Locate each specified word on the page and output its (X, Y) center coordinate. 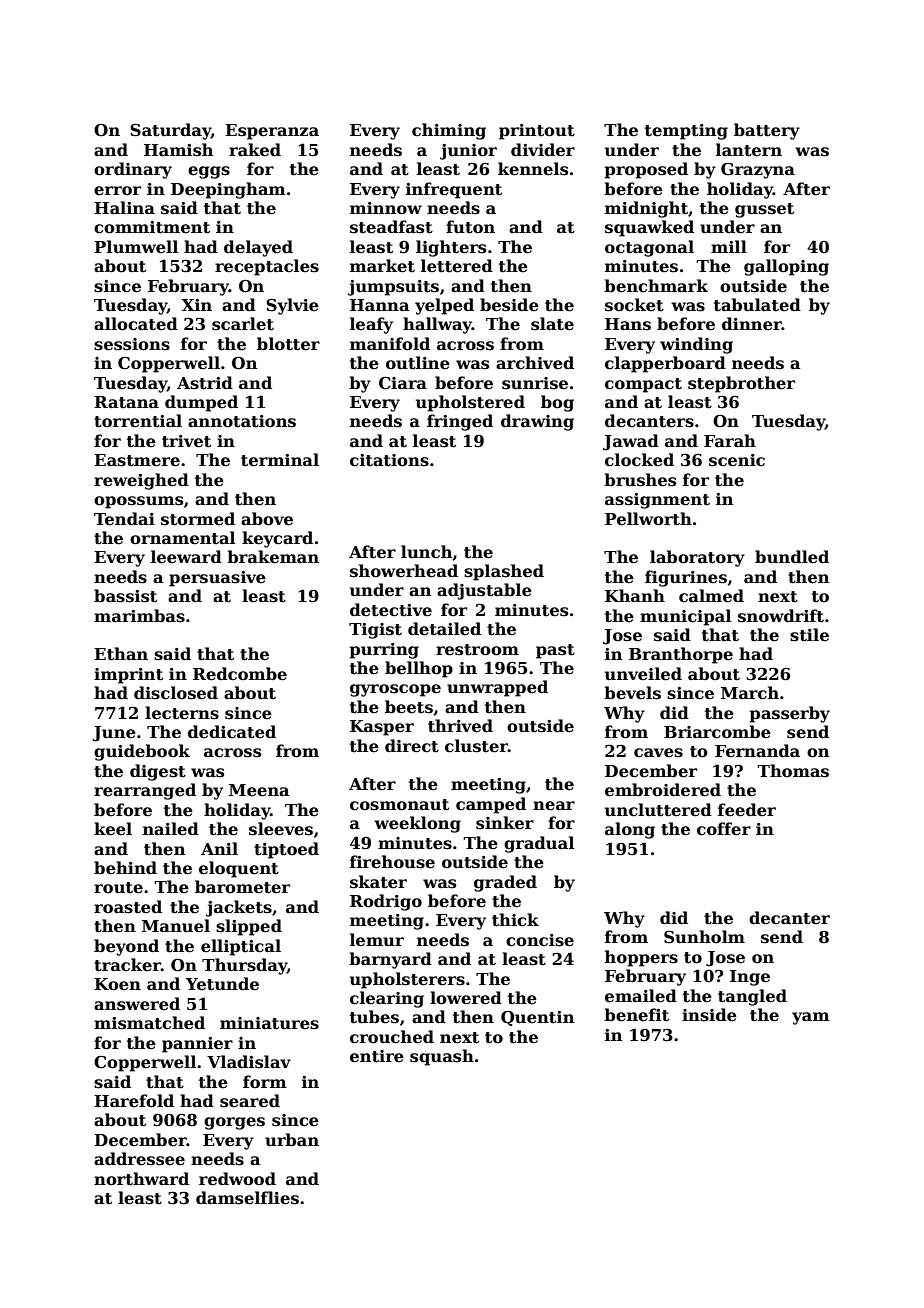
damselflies (247, 1198)
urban (292, 1140)
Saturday (170, 131)
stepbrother (741, 384)
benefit (636, 1015)
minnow (386, 208)
